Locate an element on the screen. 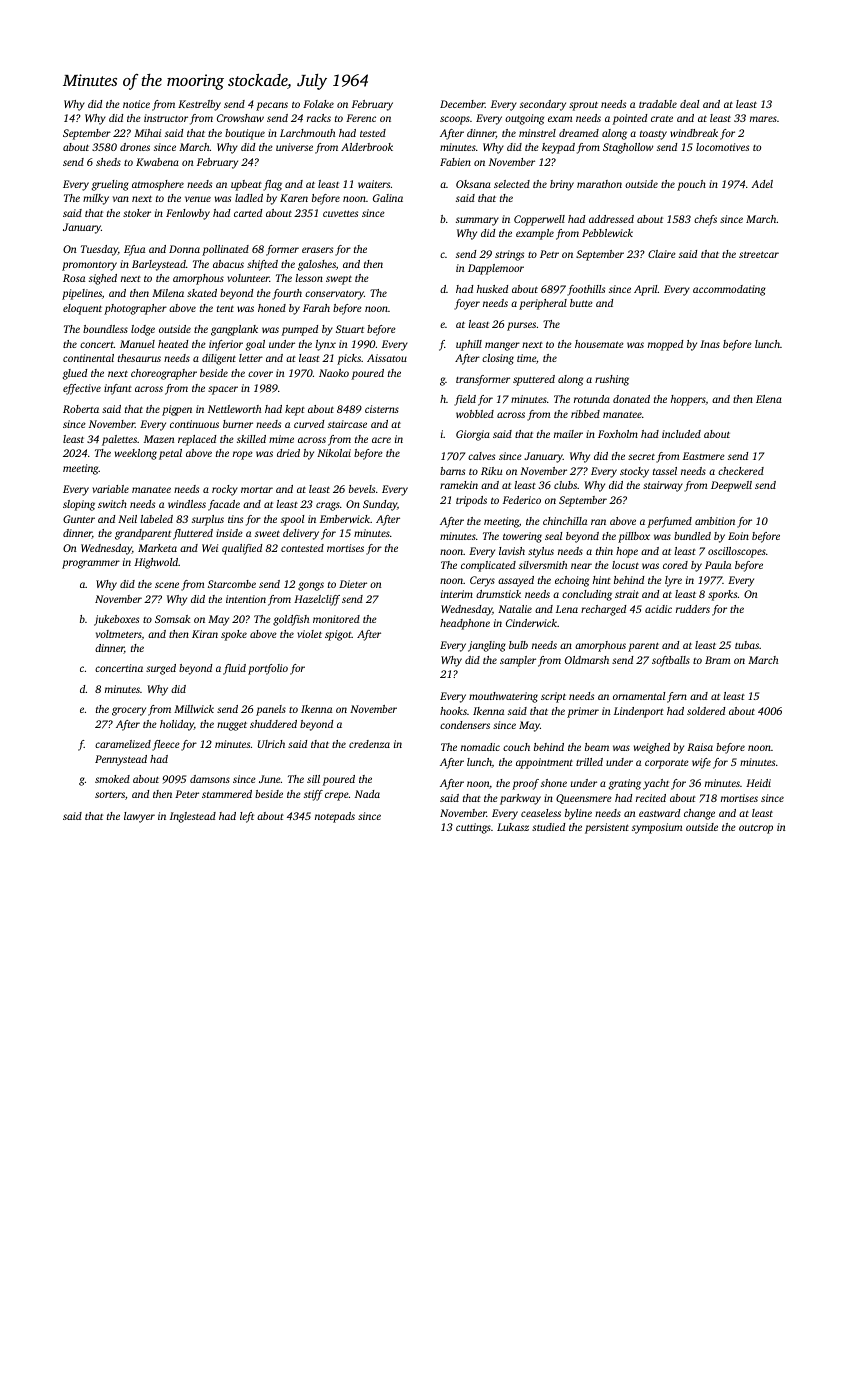 Image resolution: width=849 pixels, height=1400 pixels. grocery is located at coordinates (129, 711).
